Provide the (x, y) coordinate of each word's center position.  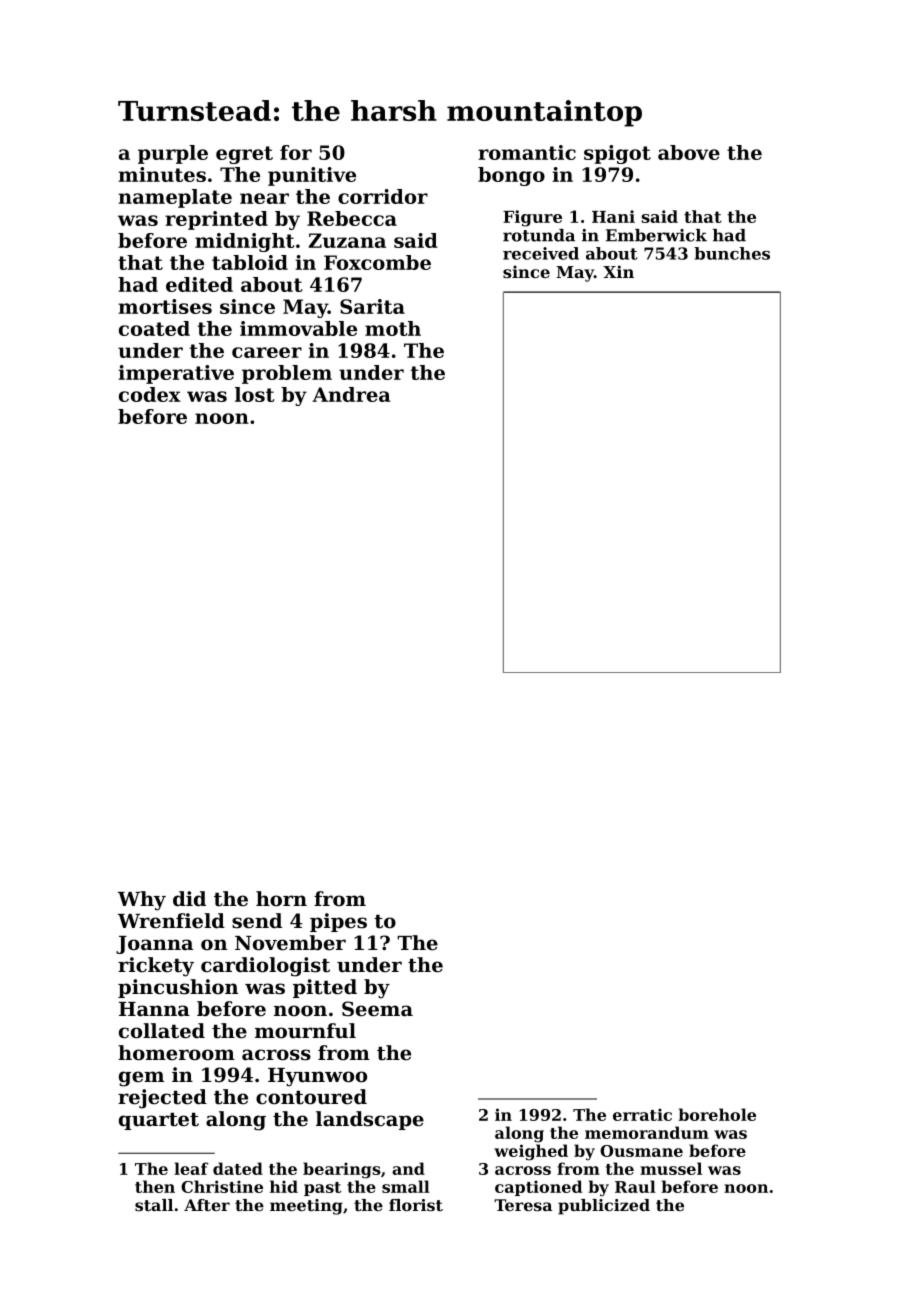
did (189, 899)
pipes (338, 922)
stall (154, 1205)
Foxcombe (377, 262)
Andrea (351, 394)
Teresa (523, 1205)
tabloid (250, 262)
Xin (618, 271)
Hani (613, 216)
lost (255, 394)
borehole (717, 1114)
